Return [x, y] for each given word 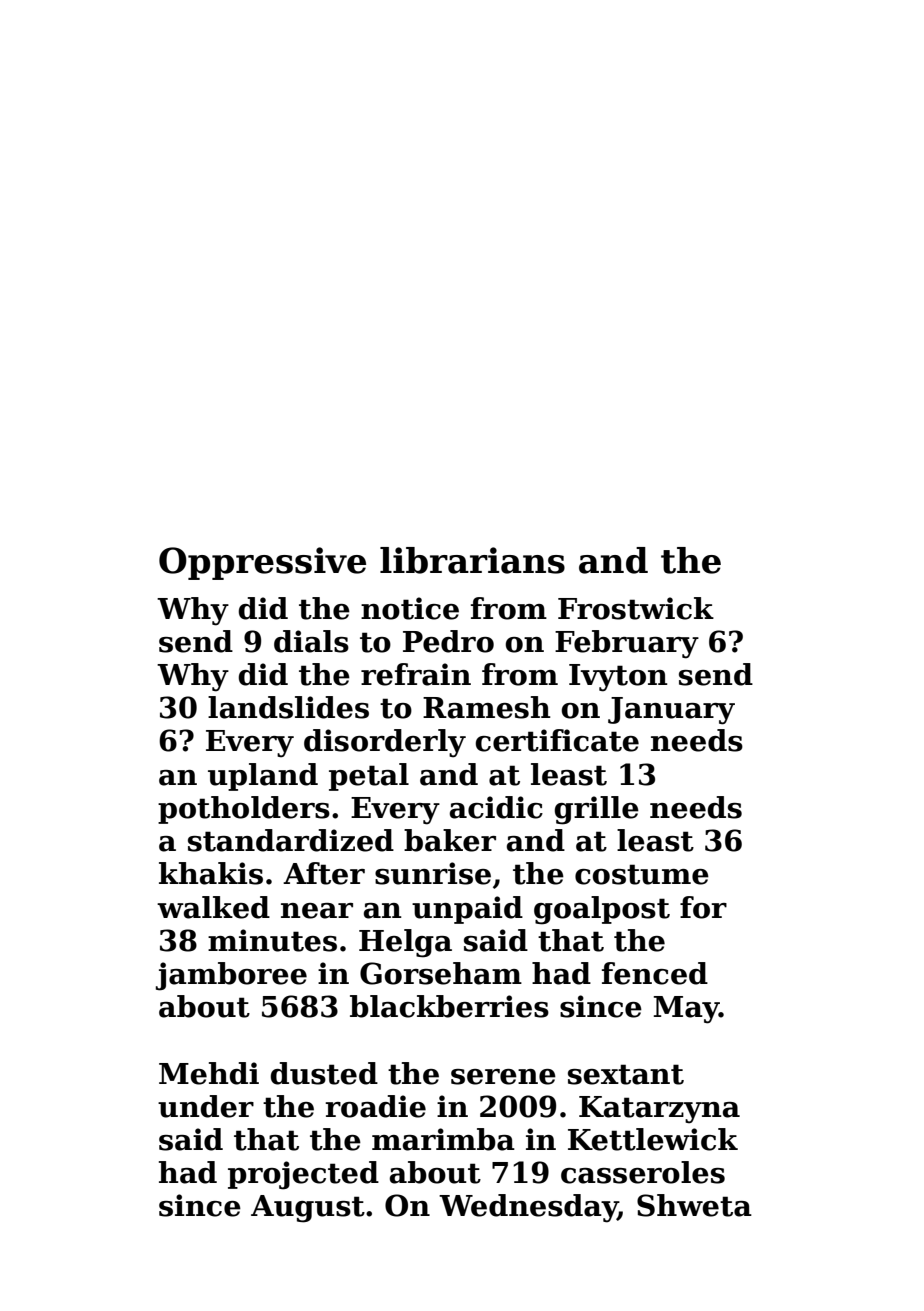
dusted [324, 1073]
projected [303, 1175]
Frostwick [636, 608]
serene [503, 1077]
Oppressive [262, 563]
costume [642, 874]
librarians [472, 560]
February [627, 644]
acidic [496, 807]
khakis [211, 873]
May [686, 1010]
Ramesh [487, 707]
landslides [288, 707]
